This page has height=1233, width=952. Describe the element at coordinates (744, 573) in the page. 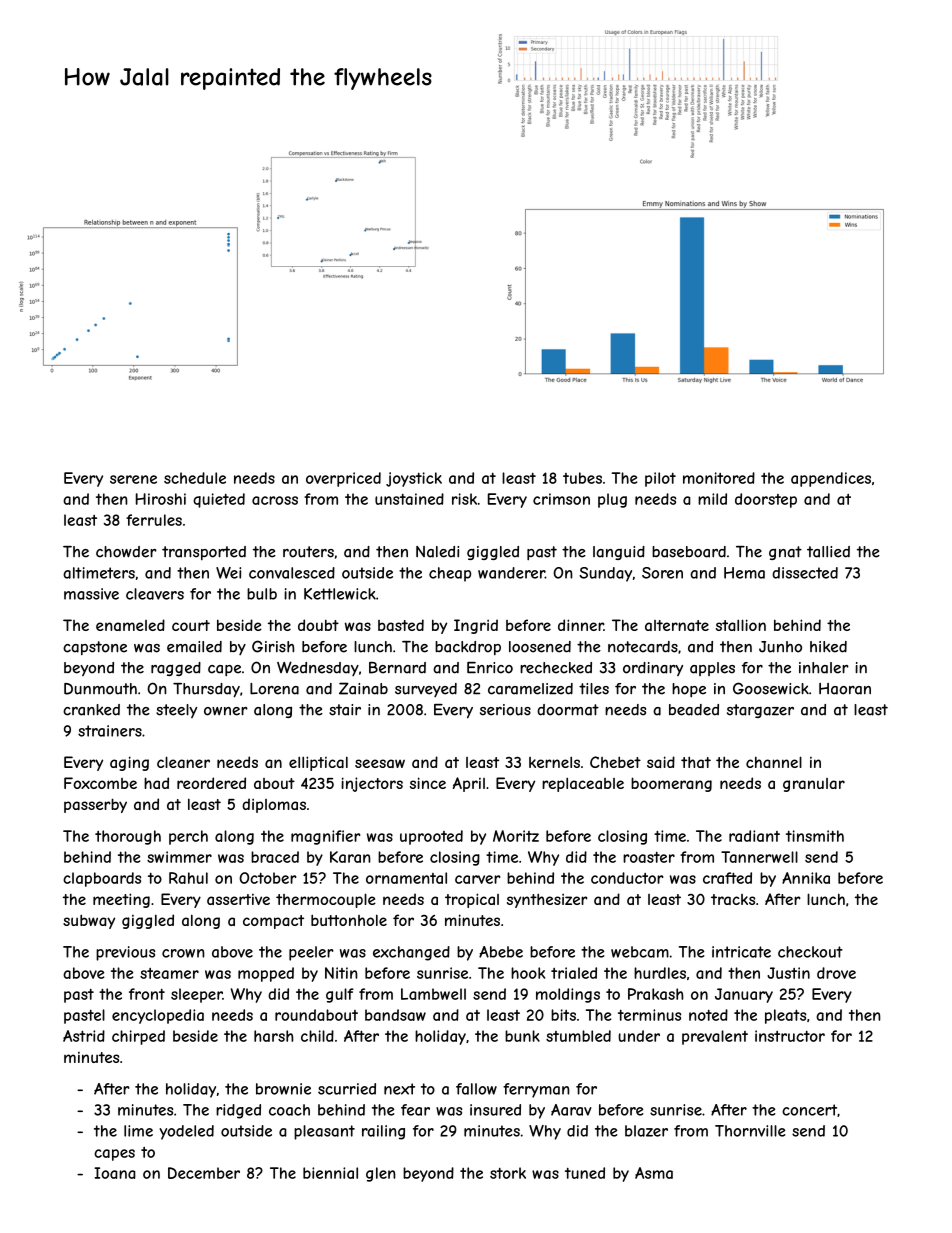

I see `Hema` at that location.
